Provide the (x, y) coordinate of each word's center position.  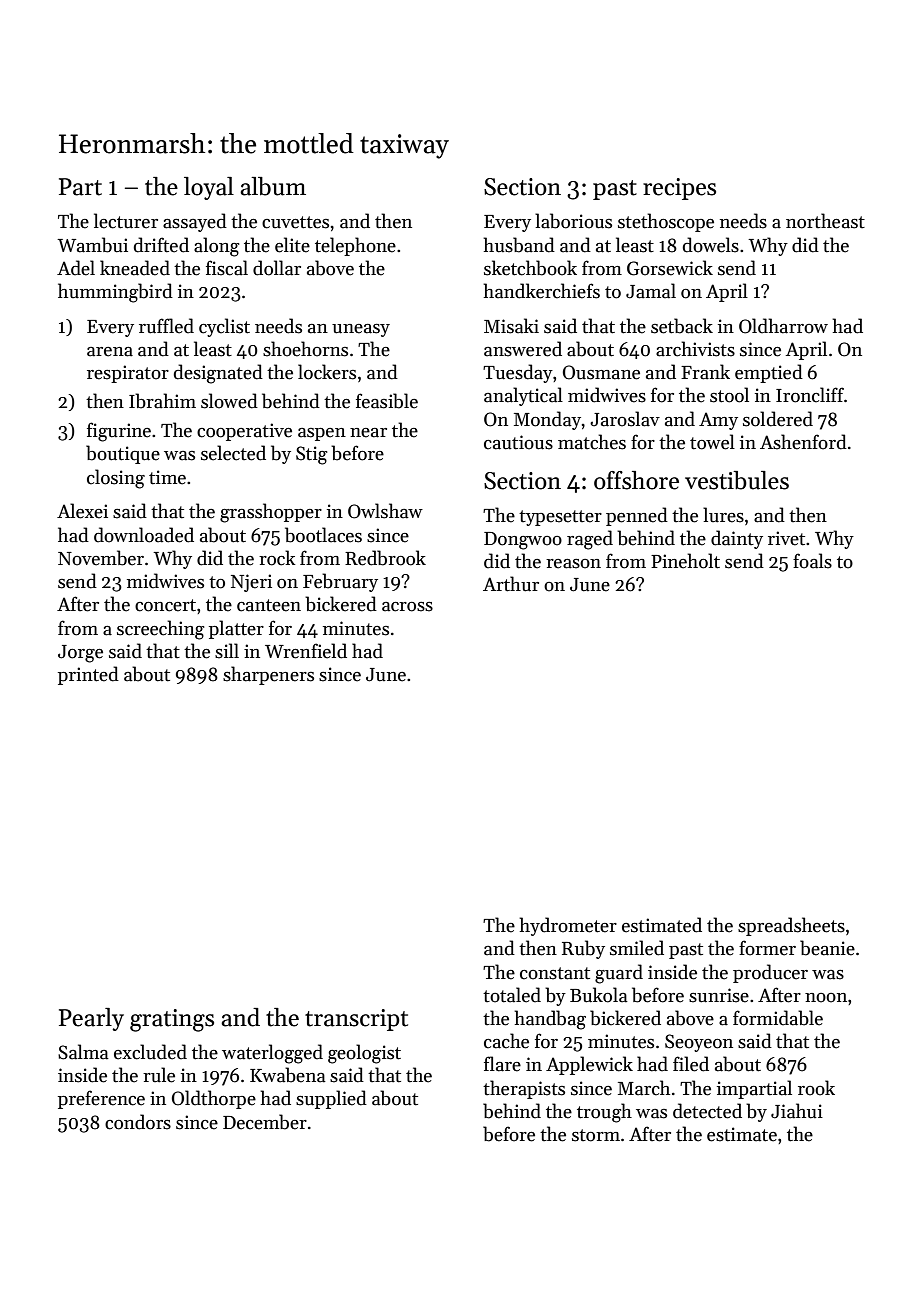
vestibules (737, 480)
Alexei (82, 511)
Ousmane (601, 372)
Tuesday (518, 373)
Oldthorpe (214, 1099)
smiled (637, 948)
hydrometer (568, 926)
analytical (523, 396)
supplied (331, 1099)
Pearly (91, 1019)
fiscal (227, 268)
